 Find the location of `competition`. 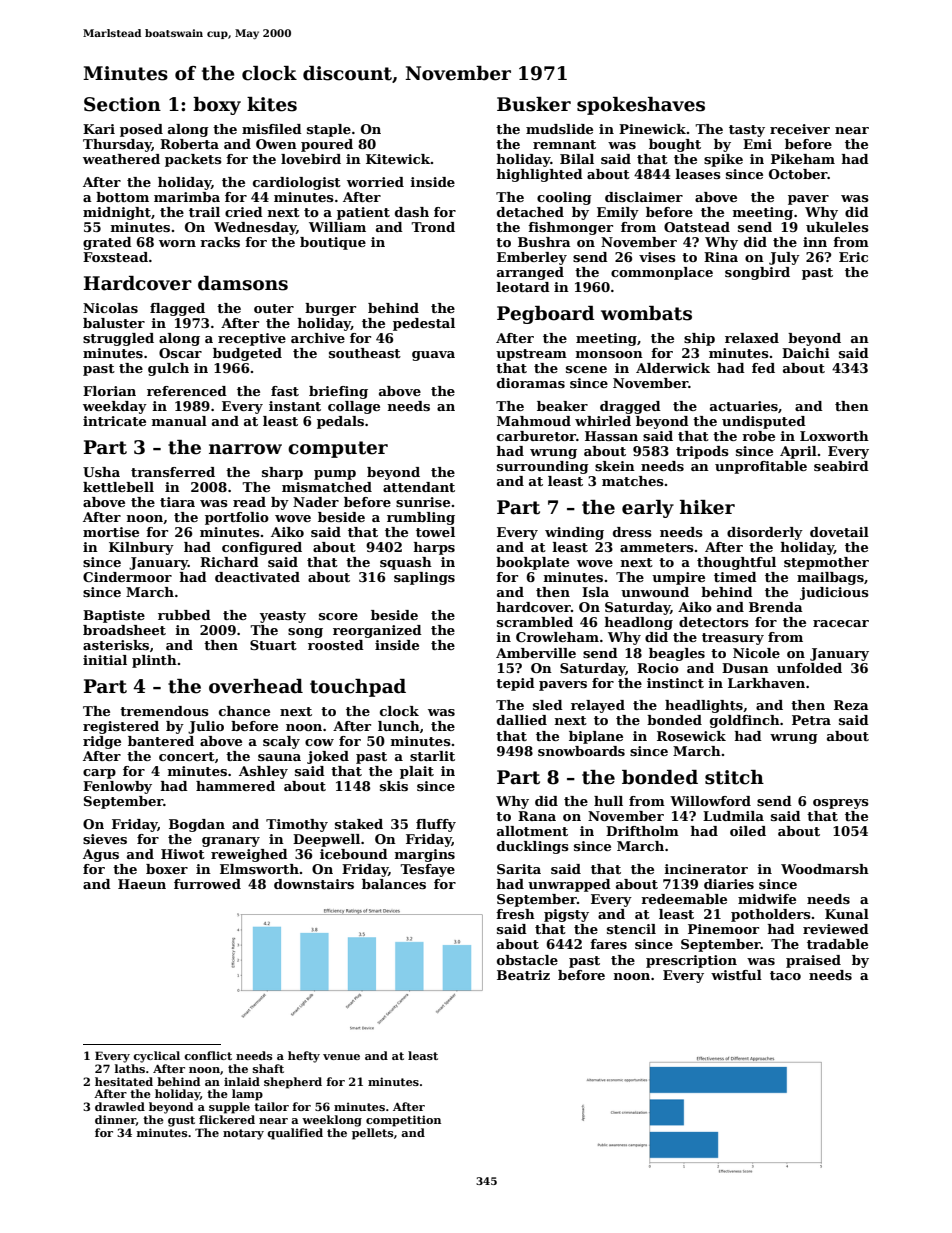

competition is located at coordinates (403, 1121).
